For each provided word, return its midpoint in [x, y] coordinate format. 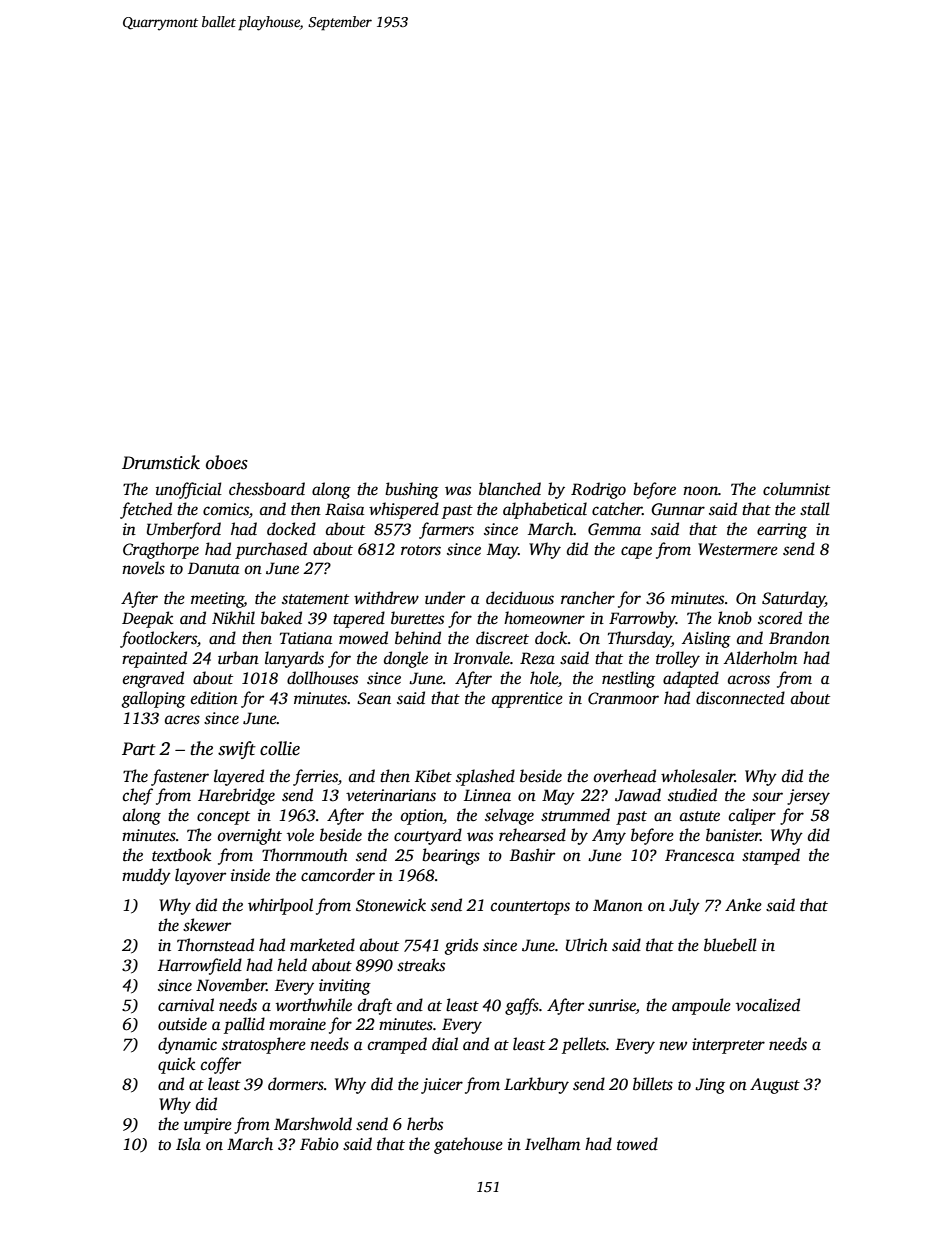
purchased [271, 550]
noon [700, 490]
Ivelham [552, 1144]
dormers [296, 1084]
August [775, 1086]
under [445, 598]
